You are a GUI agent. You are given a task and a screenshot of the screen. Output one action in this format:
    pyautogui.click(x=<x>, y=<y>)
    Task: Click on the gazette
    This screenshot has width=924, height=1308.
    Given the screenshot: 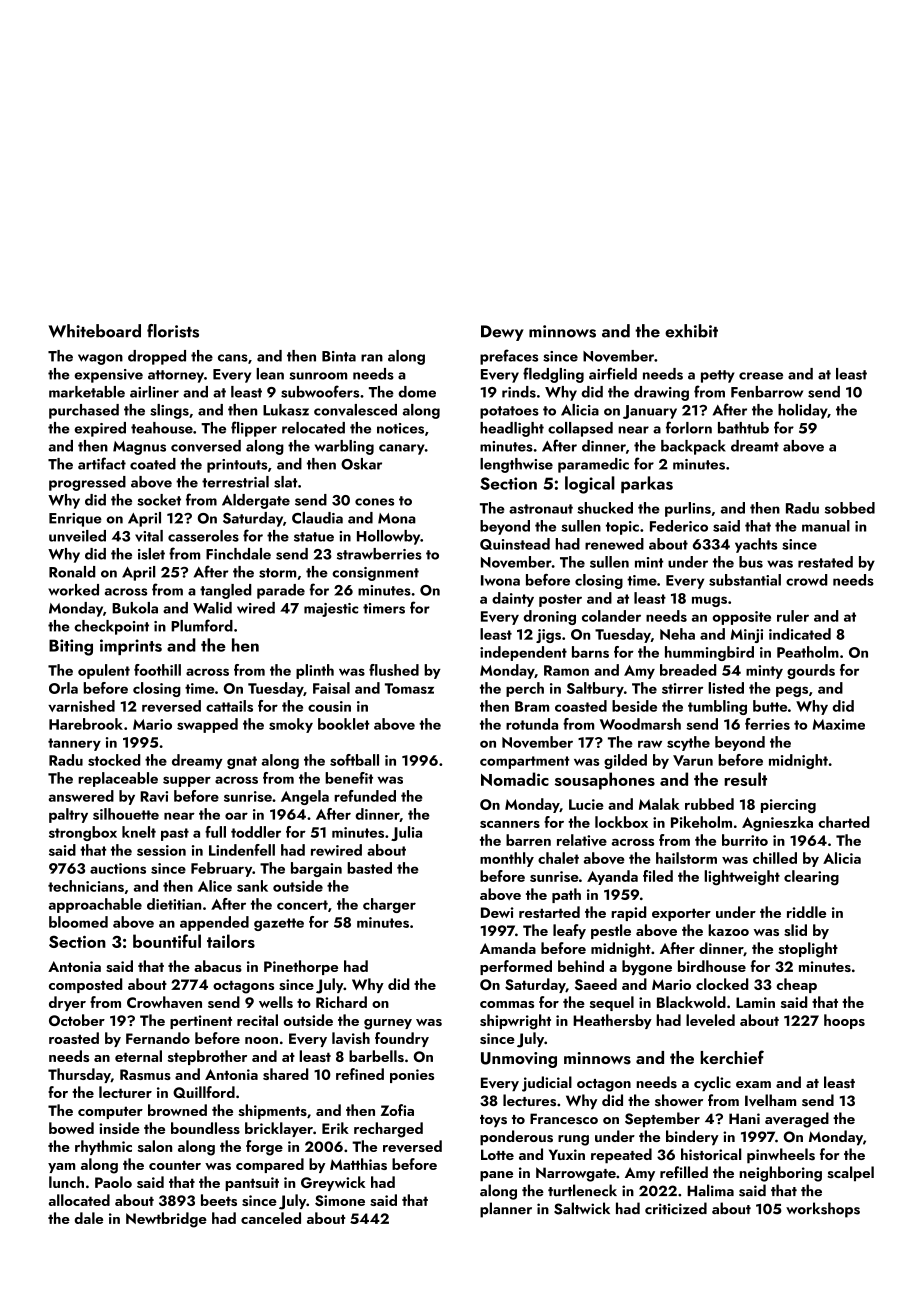 What is the action you would take?
    pyautogui.click(x=279, y=924)
